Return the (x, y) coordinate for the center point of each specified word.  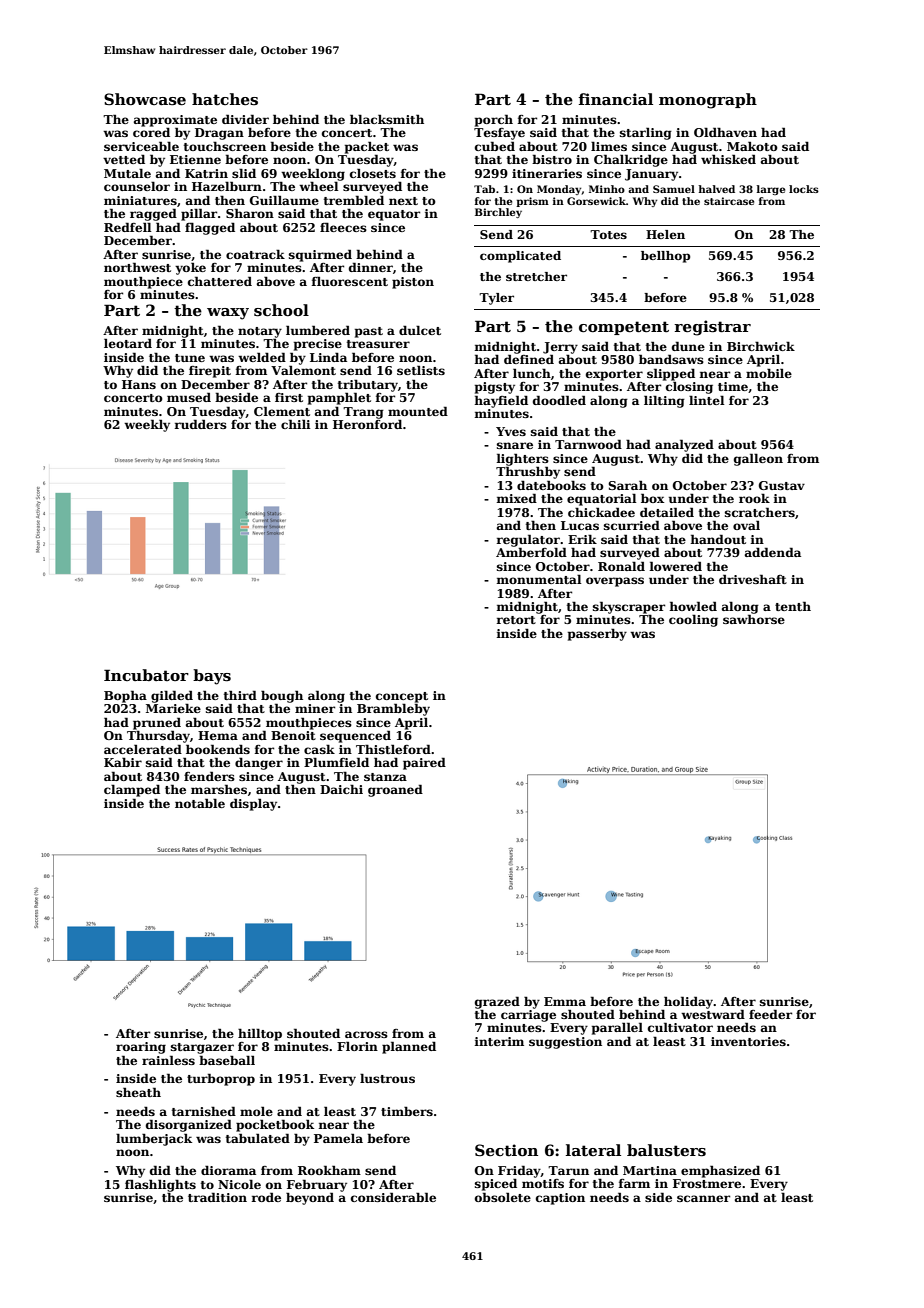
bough (282, 696)
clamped (132, 790)
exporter (614, 375)
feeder (770, 1014)
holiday (689, 1002)
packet (367, 147)
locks (804, 189)
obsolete (503, 1197)
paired (424, 764)
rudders (200, 424)
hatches (225, 99)
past (369, 332)
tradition (217, 1197)
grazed (497, 1003)
